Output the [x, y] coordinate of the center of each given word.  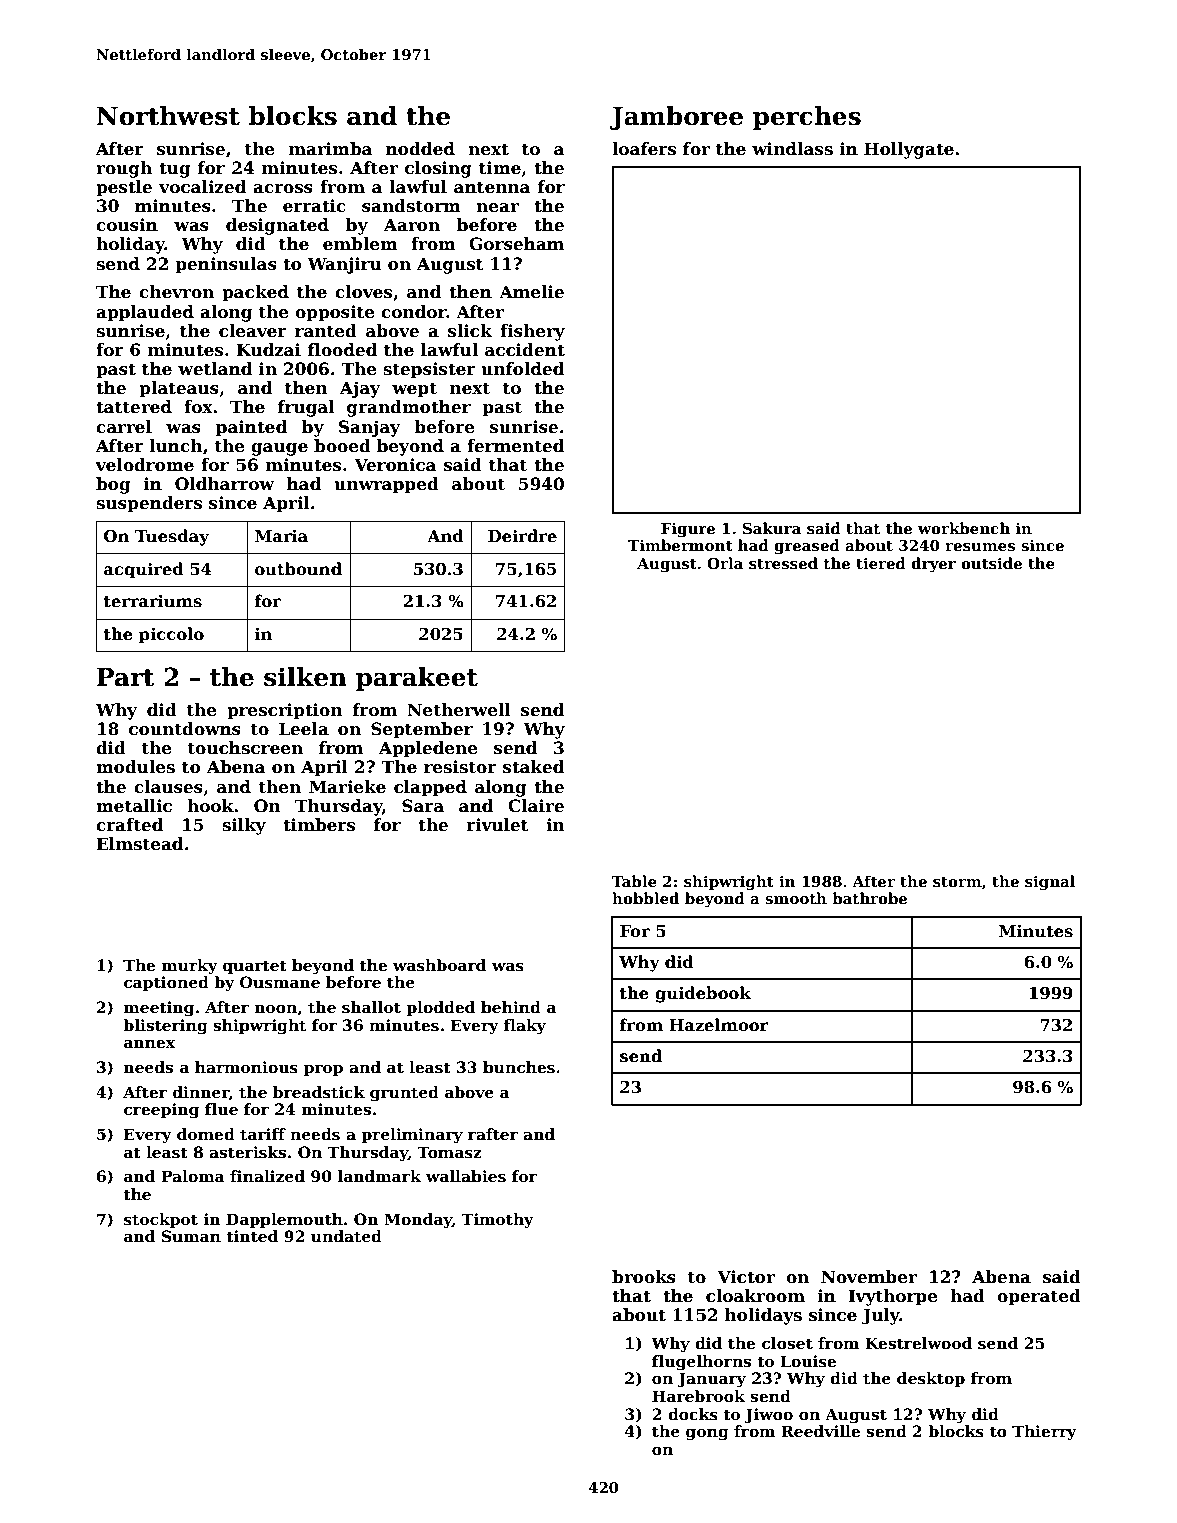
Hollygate [909, 150]
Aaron [412, 225]
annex [149, 1044]
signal [1050, 883]
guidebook [703, 994]
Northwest [168, 116]
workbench [964, 528]
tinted [252, 1236]
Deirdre [522, 536]
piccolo [171, 635]
